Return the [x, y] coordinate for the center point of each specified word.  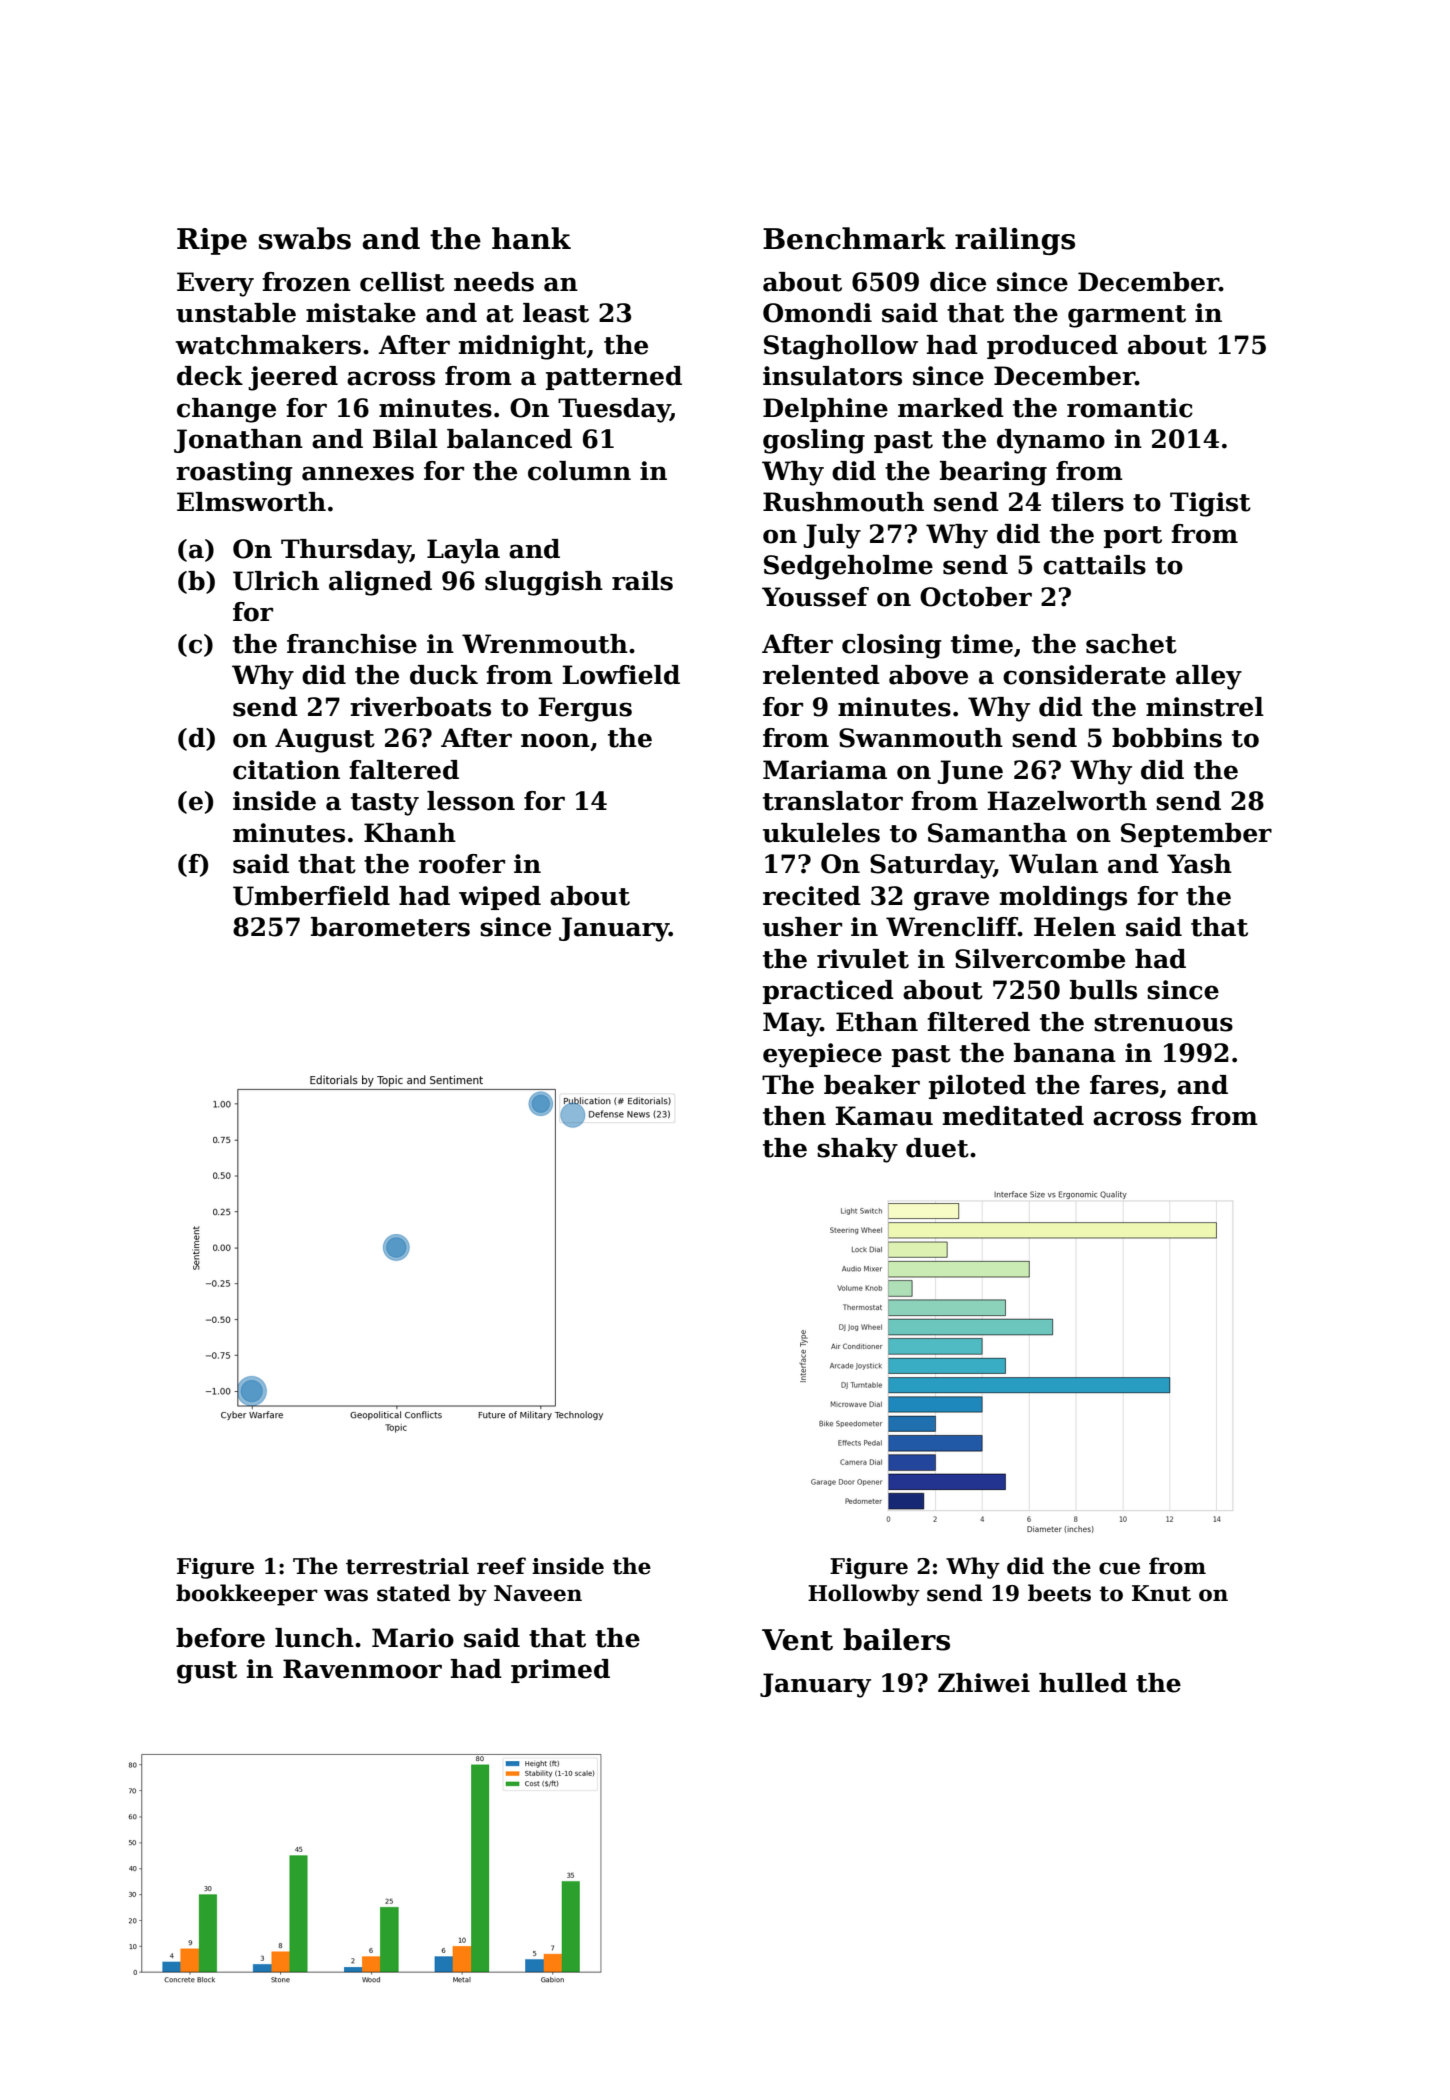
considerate [1084, 675]
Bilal [405, 439]
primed [560, 1671]
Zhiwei [984, 1683]
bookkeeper [247, 1595]
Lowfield [621, 675]
